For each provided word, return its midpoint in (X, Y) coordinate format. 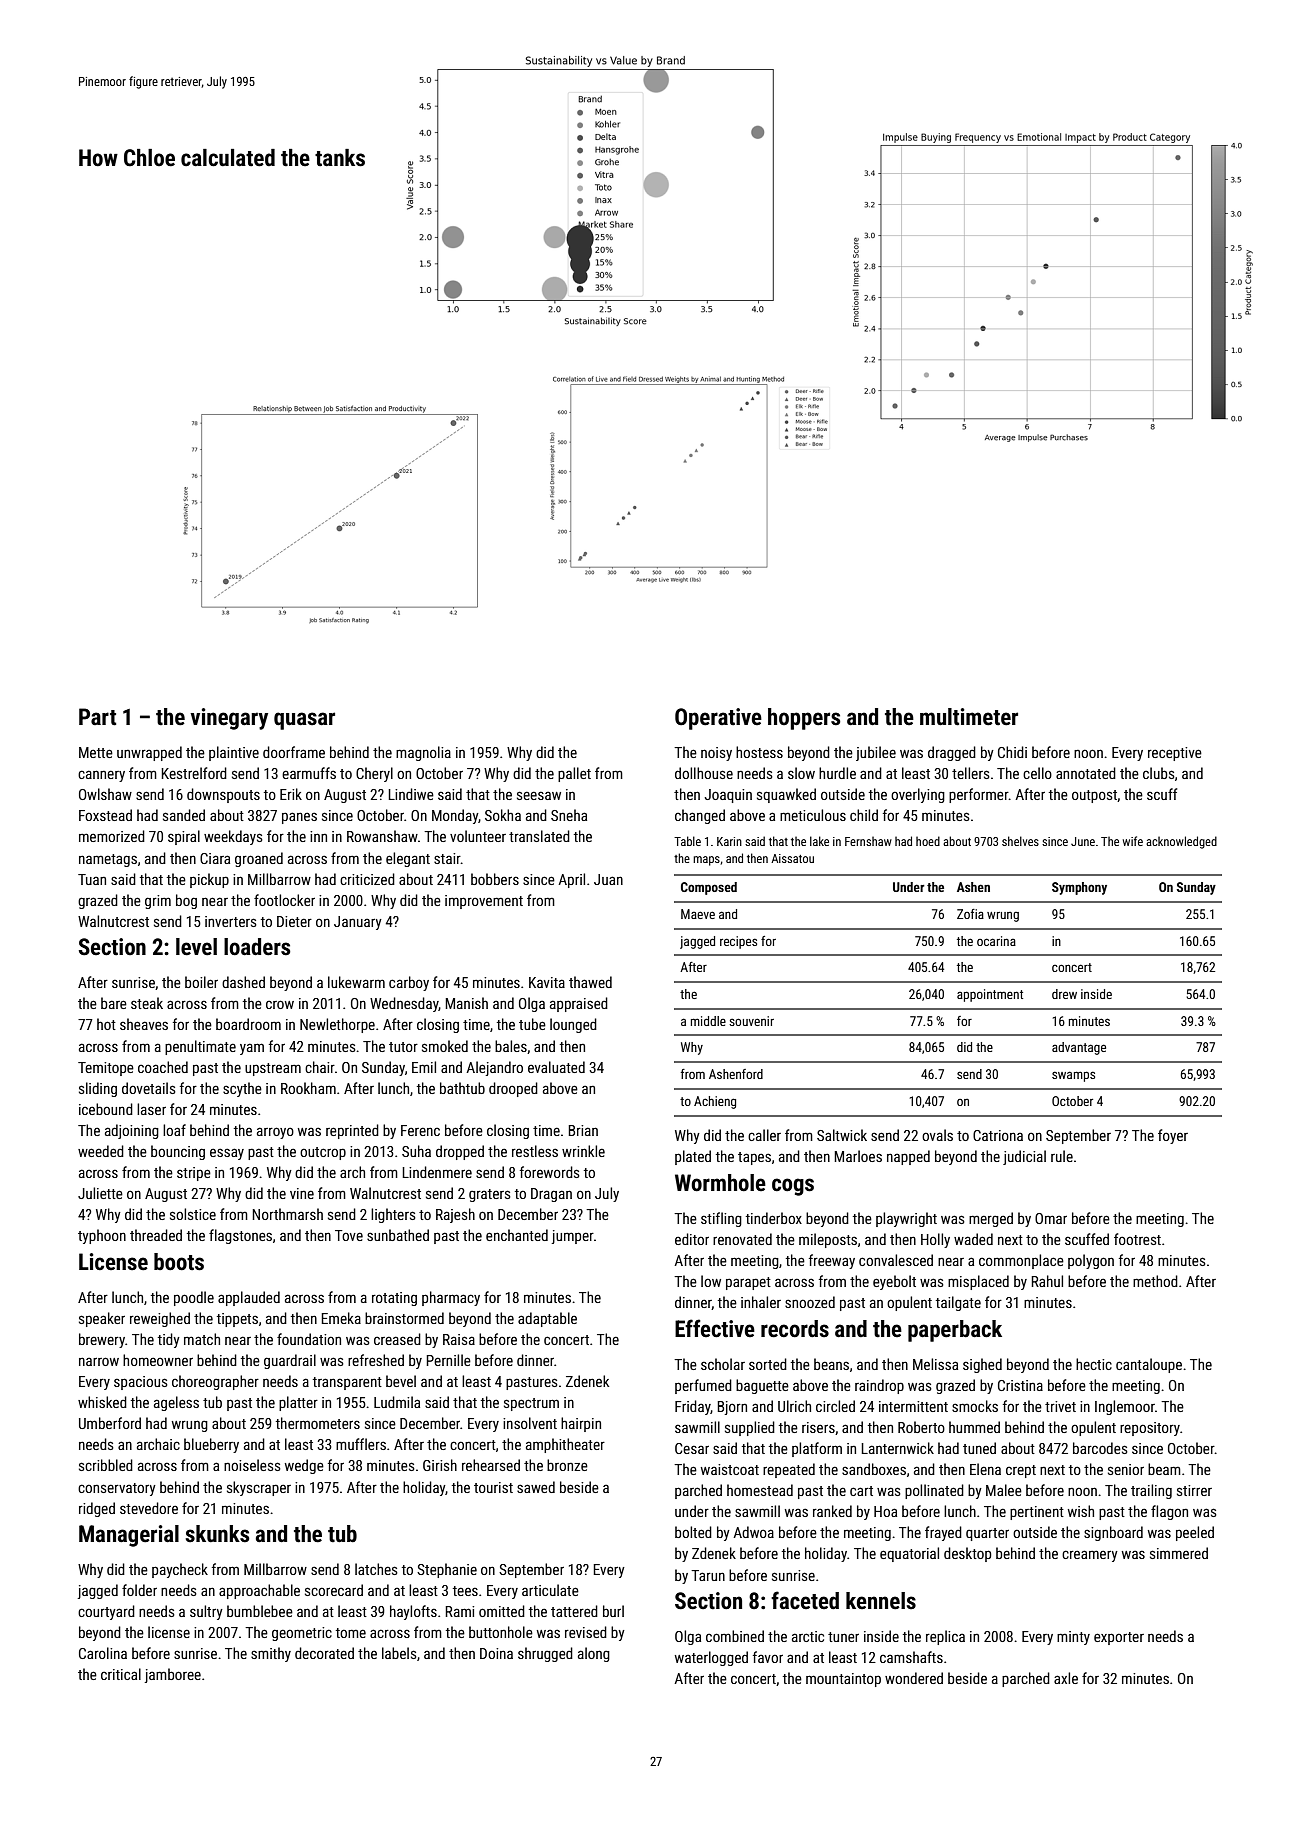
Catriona (998, 1135)
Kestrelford (194, 773)
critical (121, 1674)
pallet (574, 774)
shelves (1020, 841)
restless (535, 1151)
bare (114, 1003)
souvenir (751, 1021)
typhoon (102, 1236)
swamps (1073, 1076)
